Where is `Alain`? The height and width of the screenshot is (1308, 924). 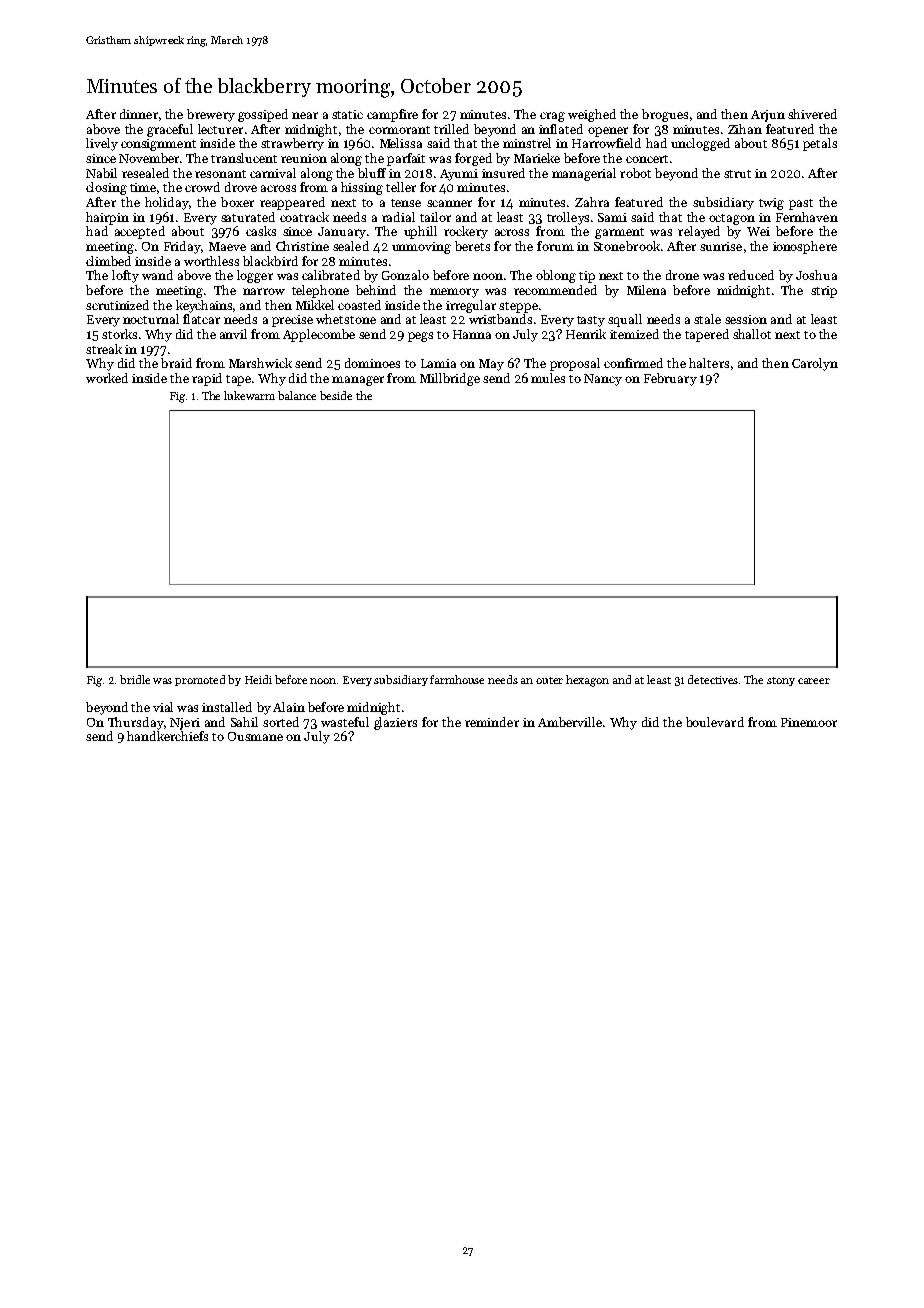 Alain is located at coordinates (289, 707).
